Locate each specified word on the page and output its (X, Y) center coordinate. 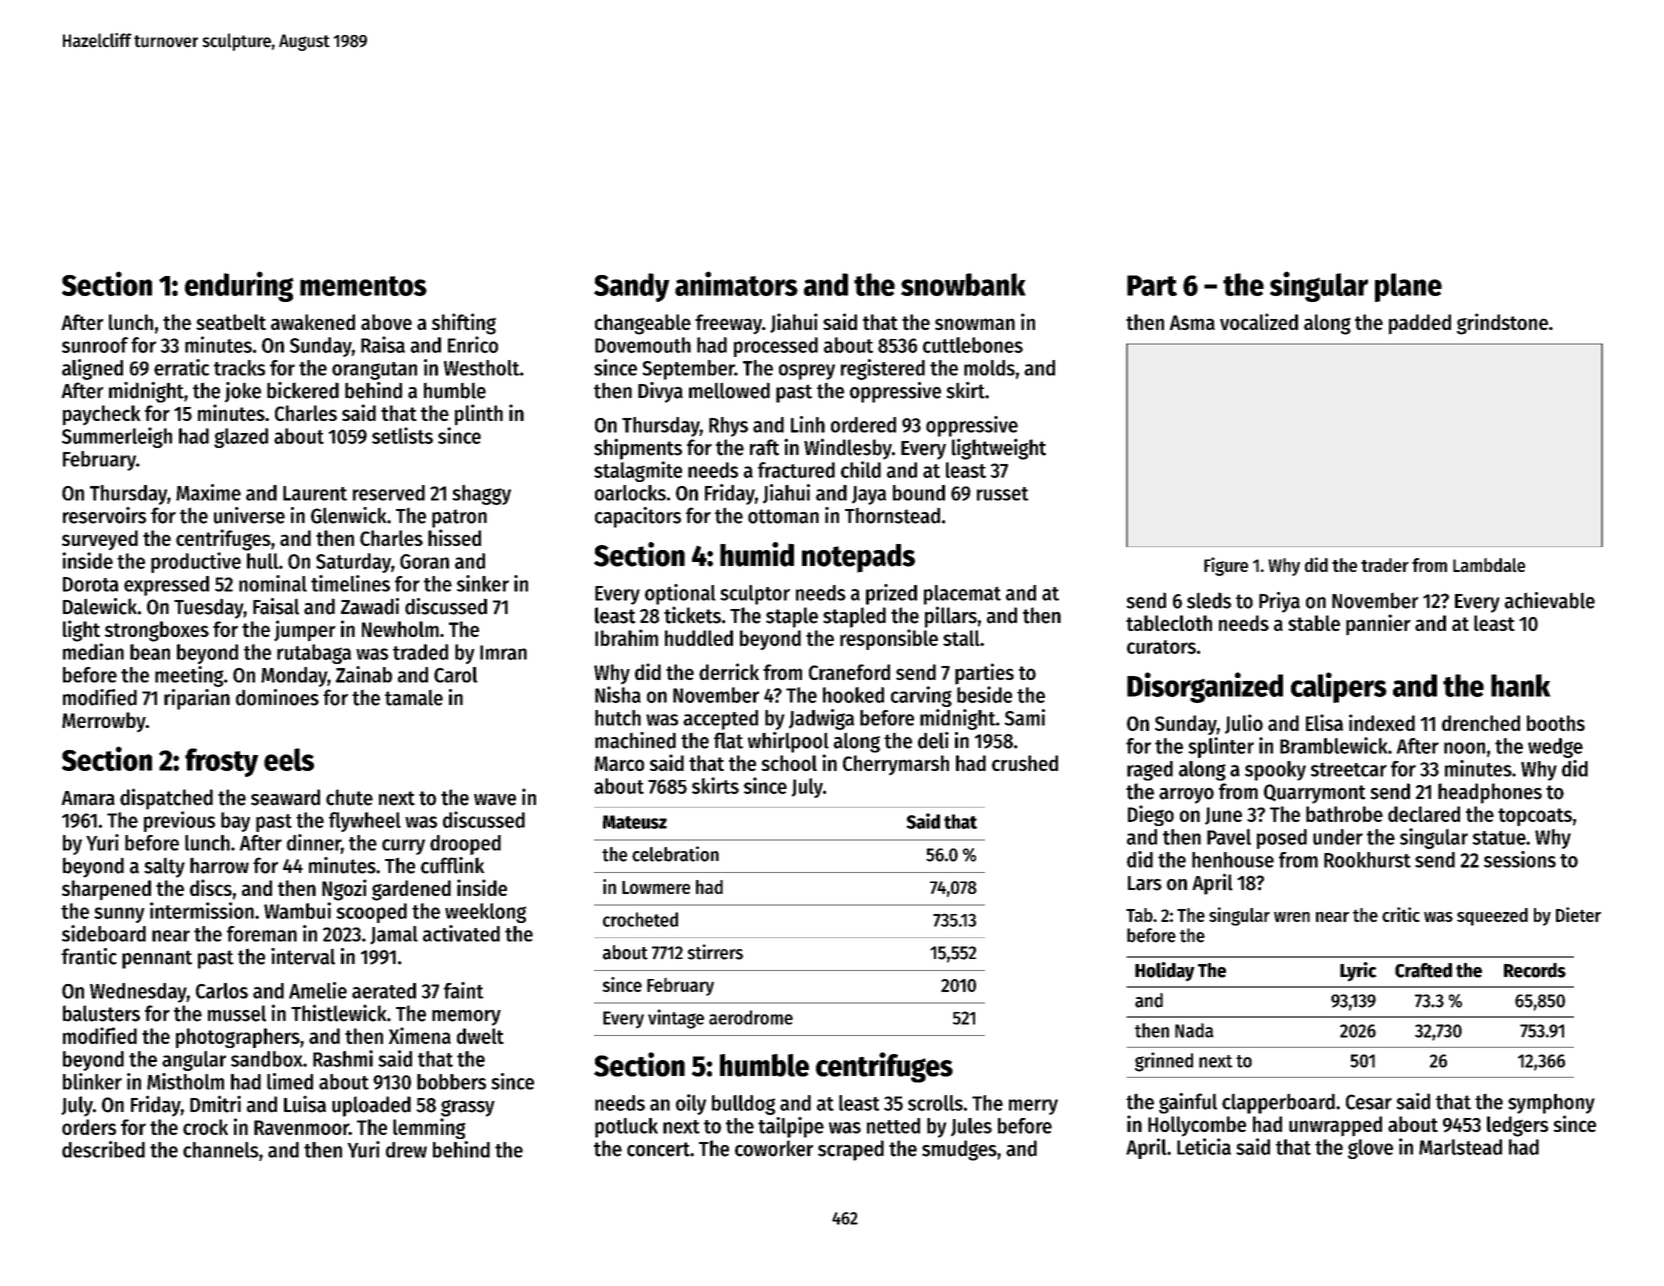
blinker (92, 1081)
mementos (363, 286)
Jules (971, 1127)
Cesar (1369, 1102)
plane (1408, 287)
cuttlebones (973, 345)
